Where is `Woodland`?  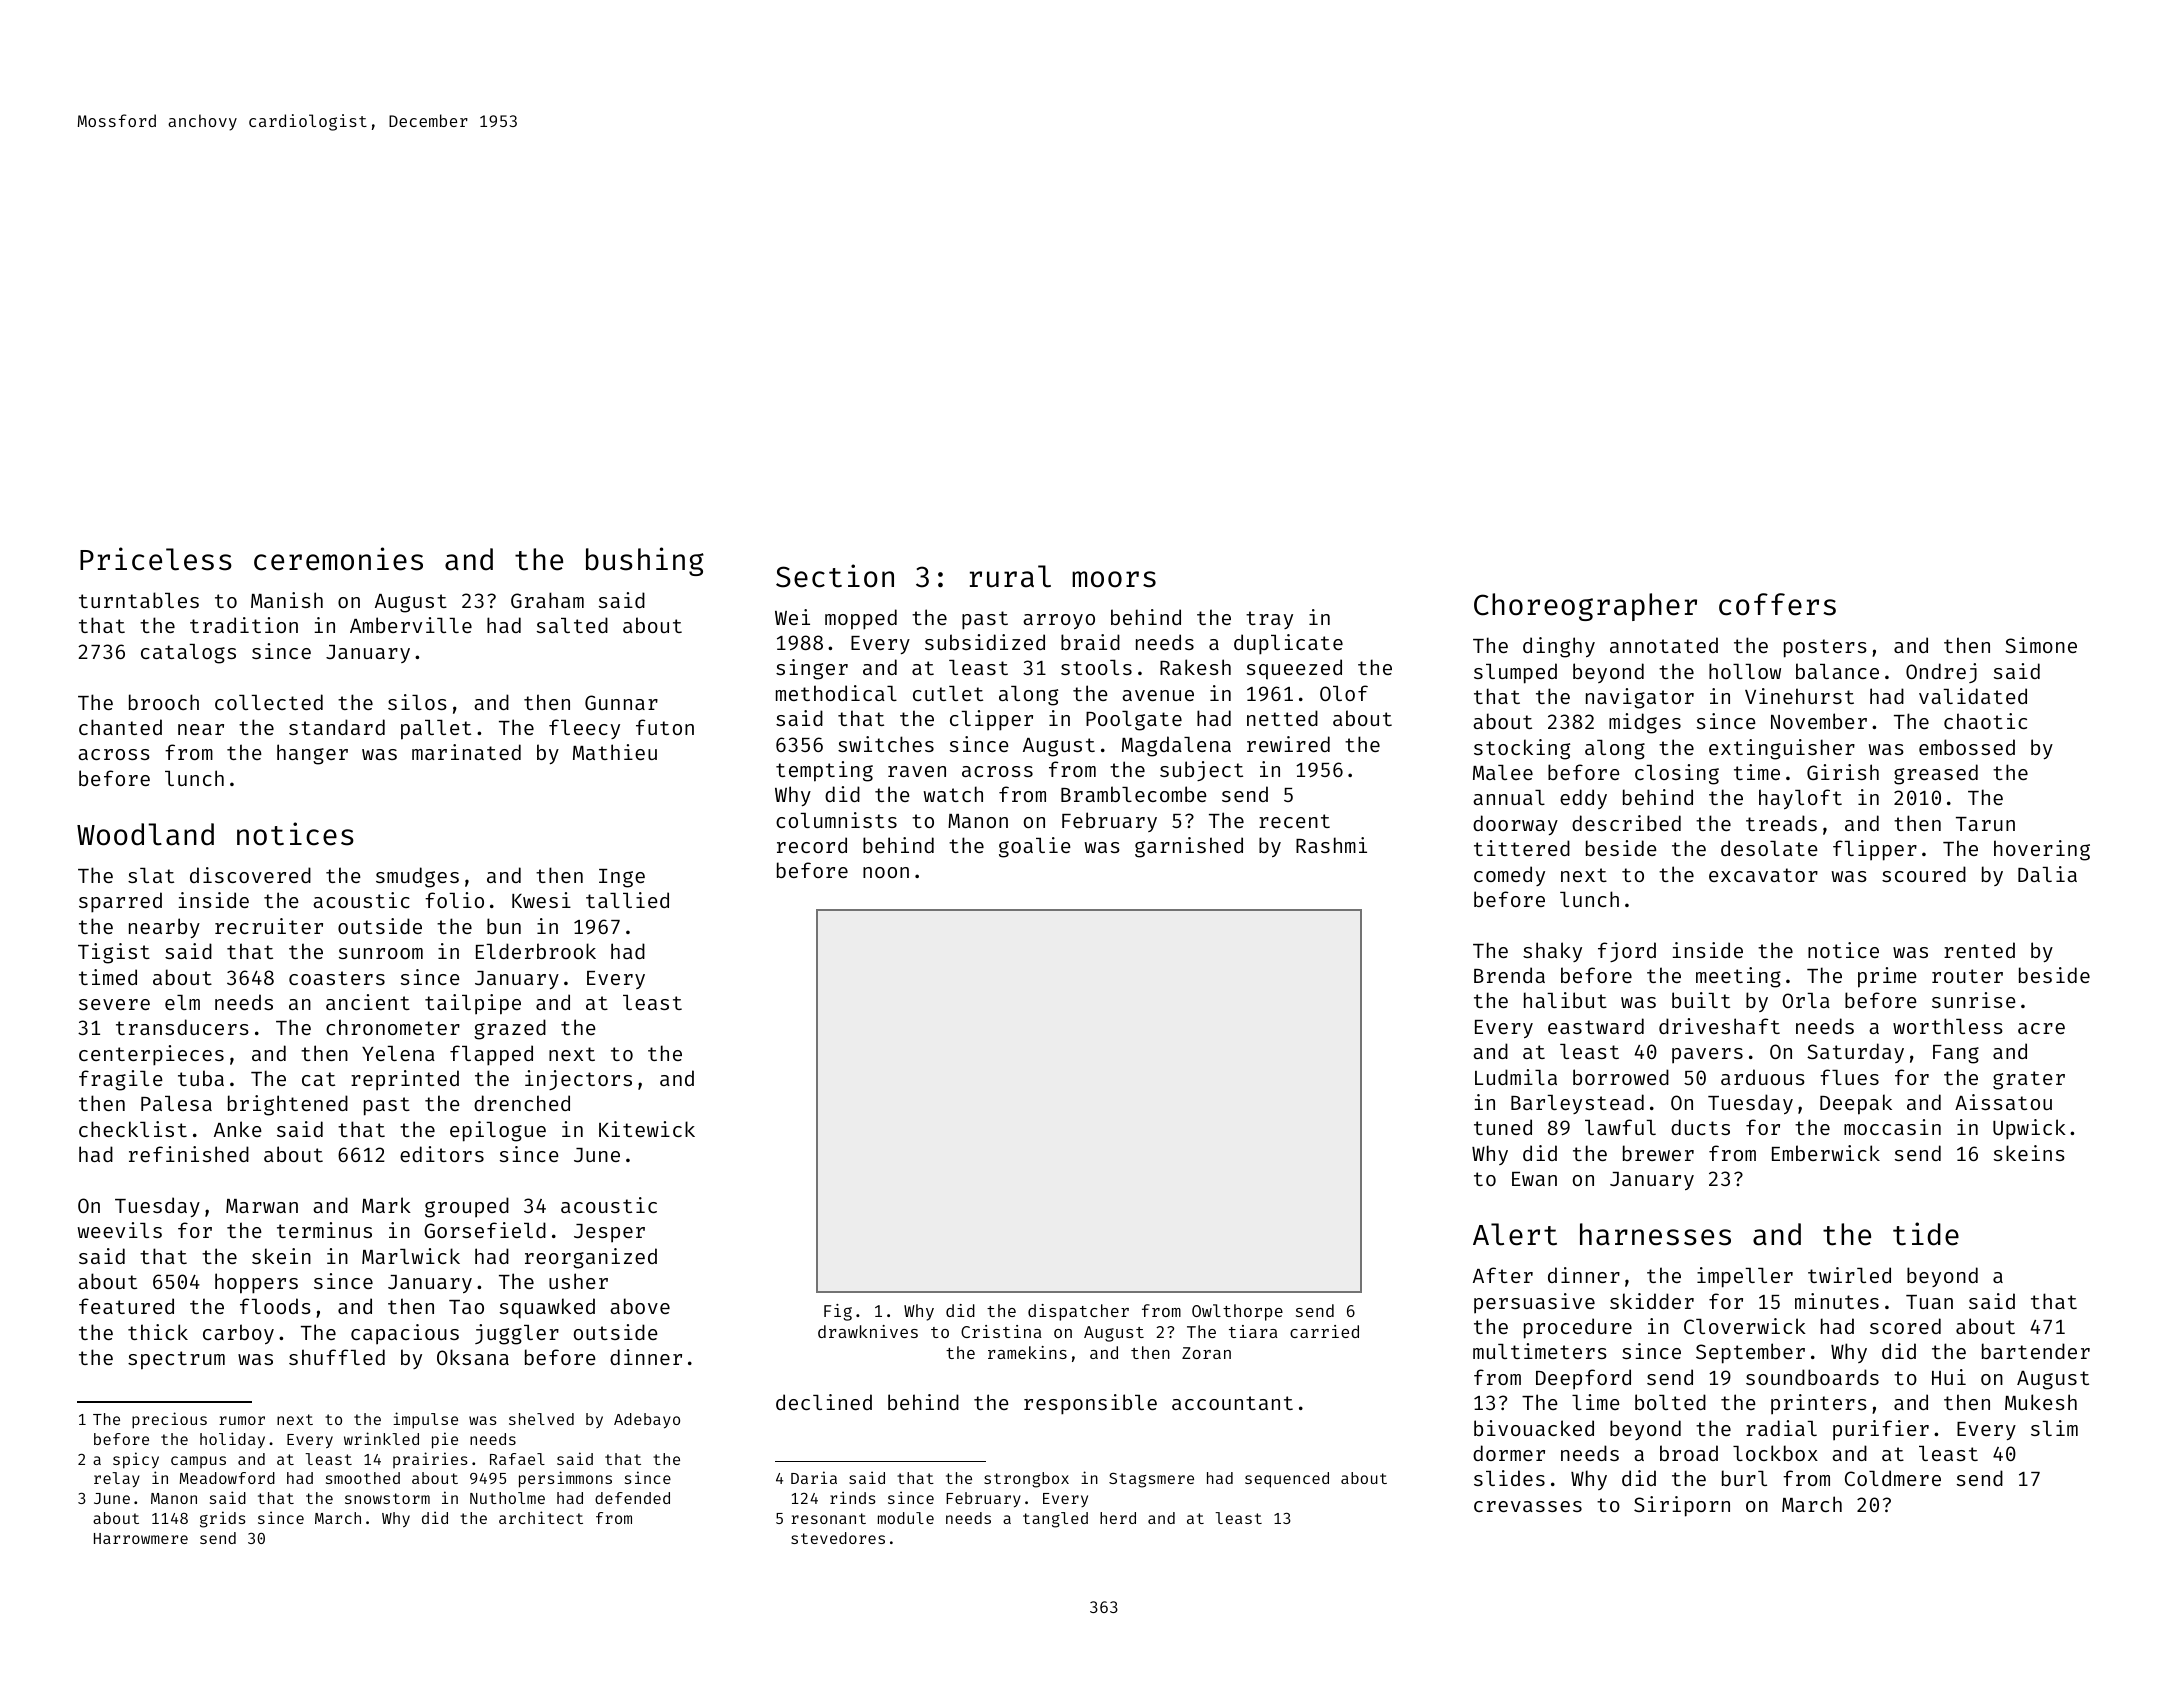
Woodland is located at coordinates (145, 834).
